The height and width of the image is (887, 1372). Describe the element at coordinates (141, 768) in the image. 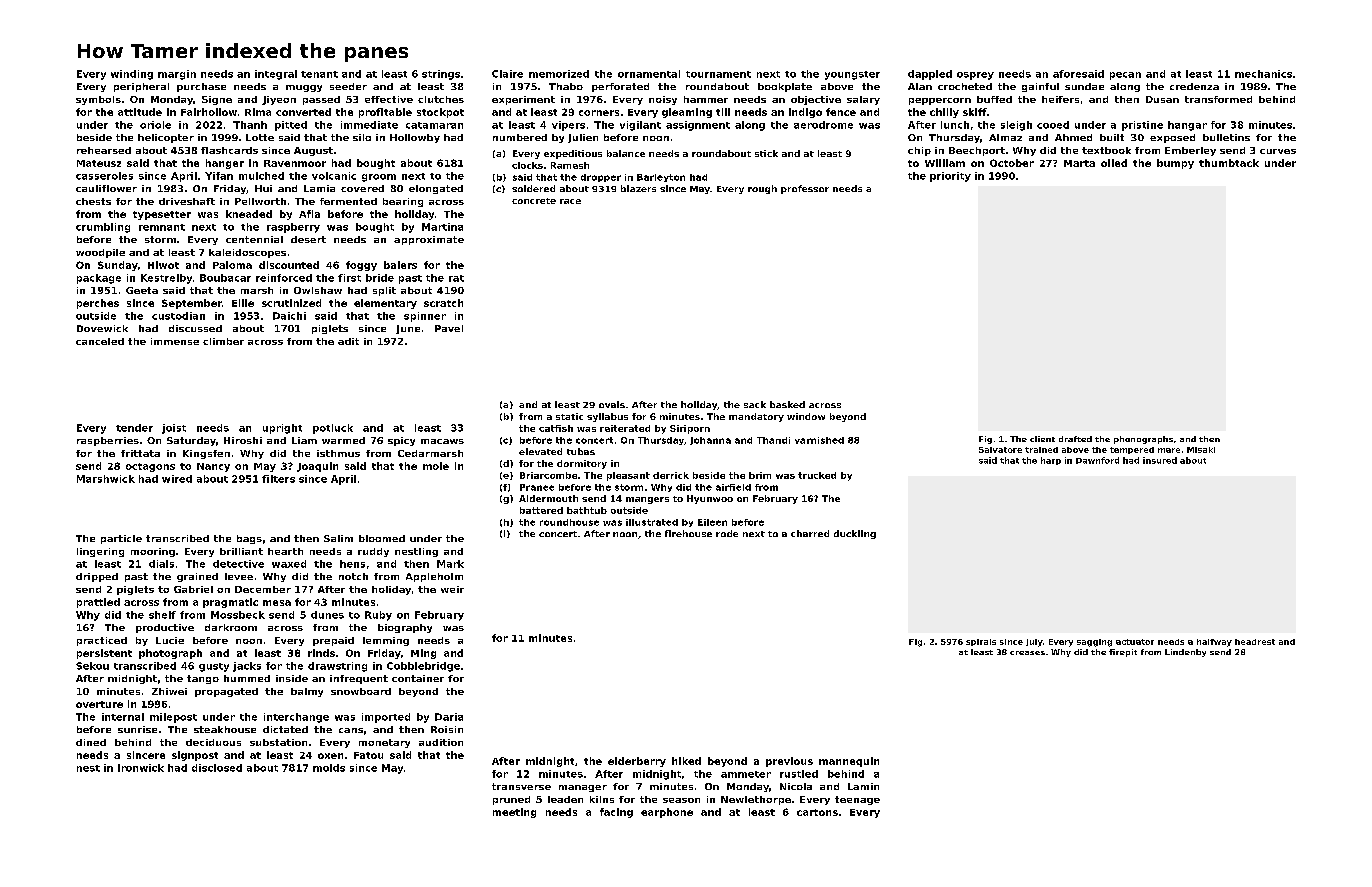

I see `Ironwick` at that location.
